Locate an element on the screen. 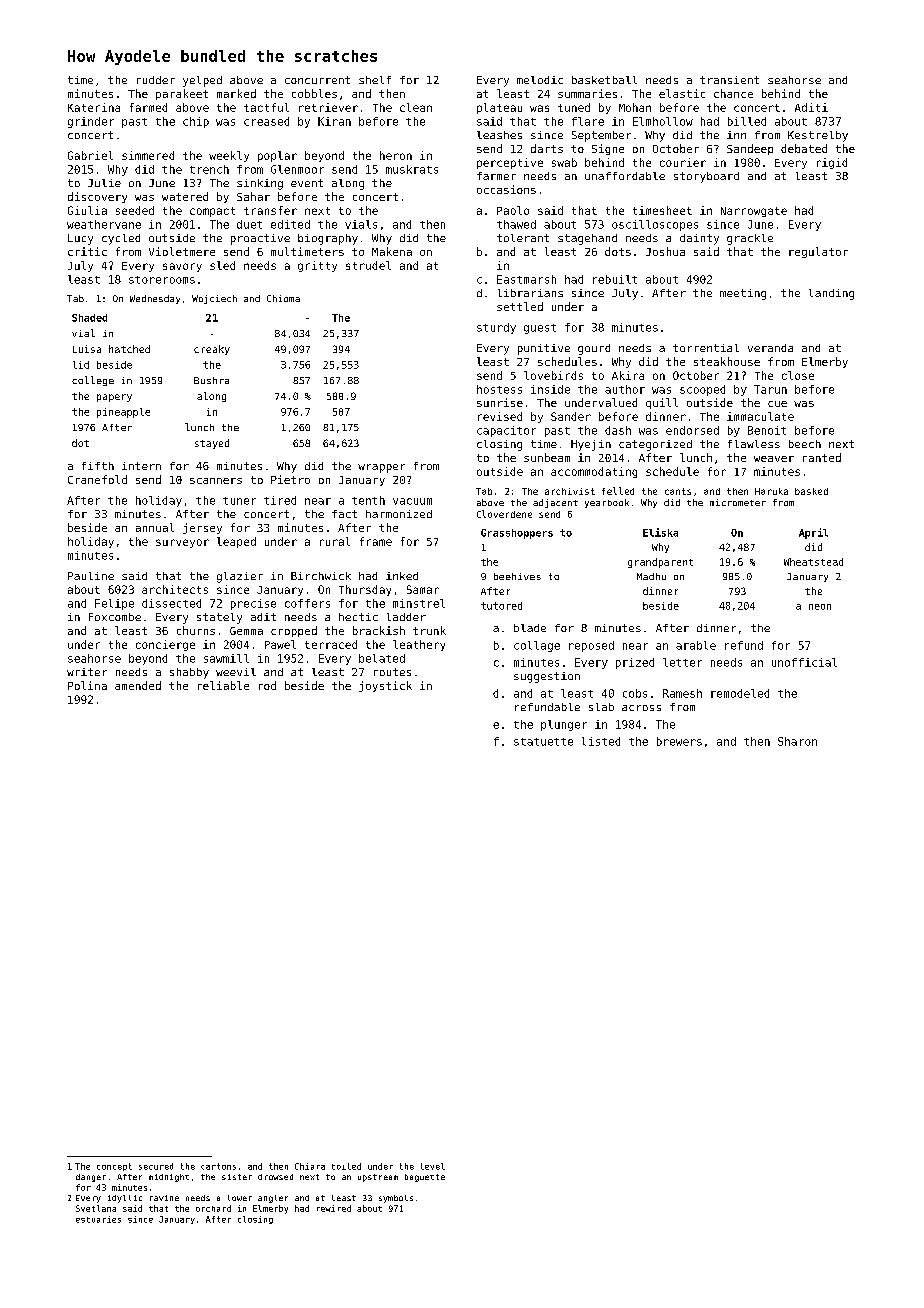  level is located at coordinates (433, 1166).
